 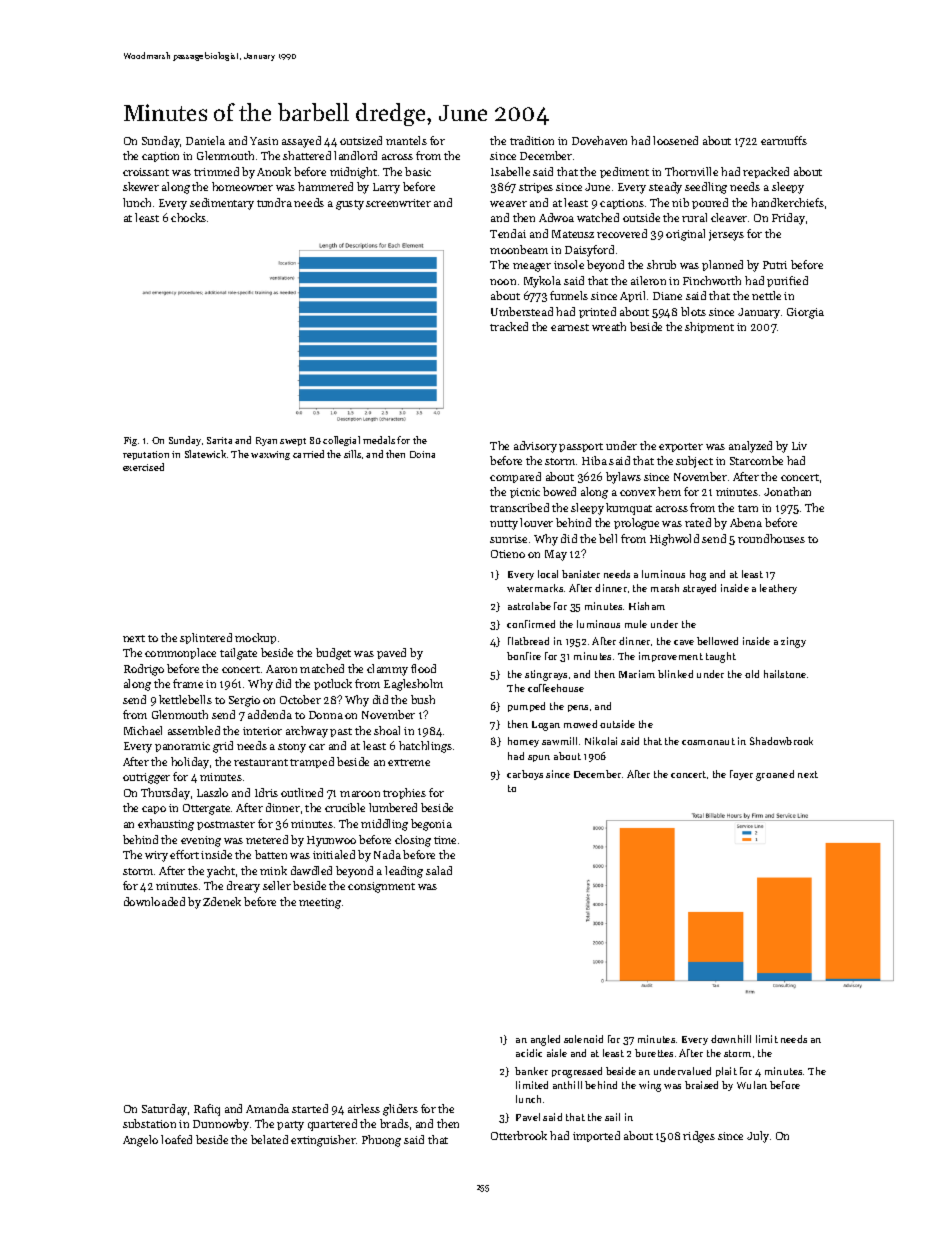 What do you see at coordinates (431, 825) in the image?
I see `begonia` at bounding box center [431, 825].
